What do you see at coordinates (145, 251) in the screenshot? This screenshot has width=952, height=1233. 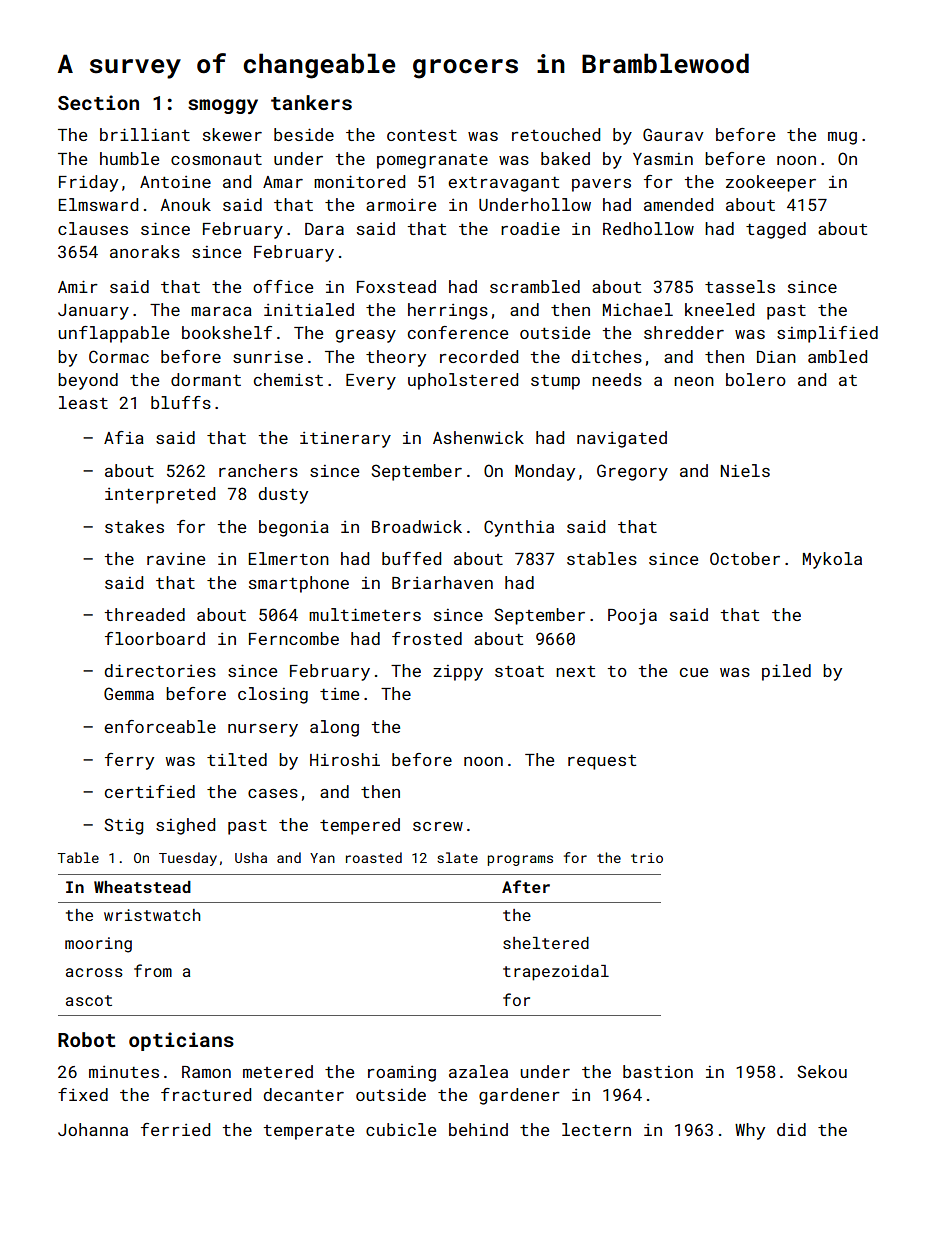 I see `anoraks` at bounding box center [145, 251].
